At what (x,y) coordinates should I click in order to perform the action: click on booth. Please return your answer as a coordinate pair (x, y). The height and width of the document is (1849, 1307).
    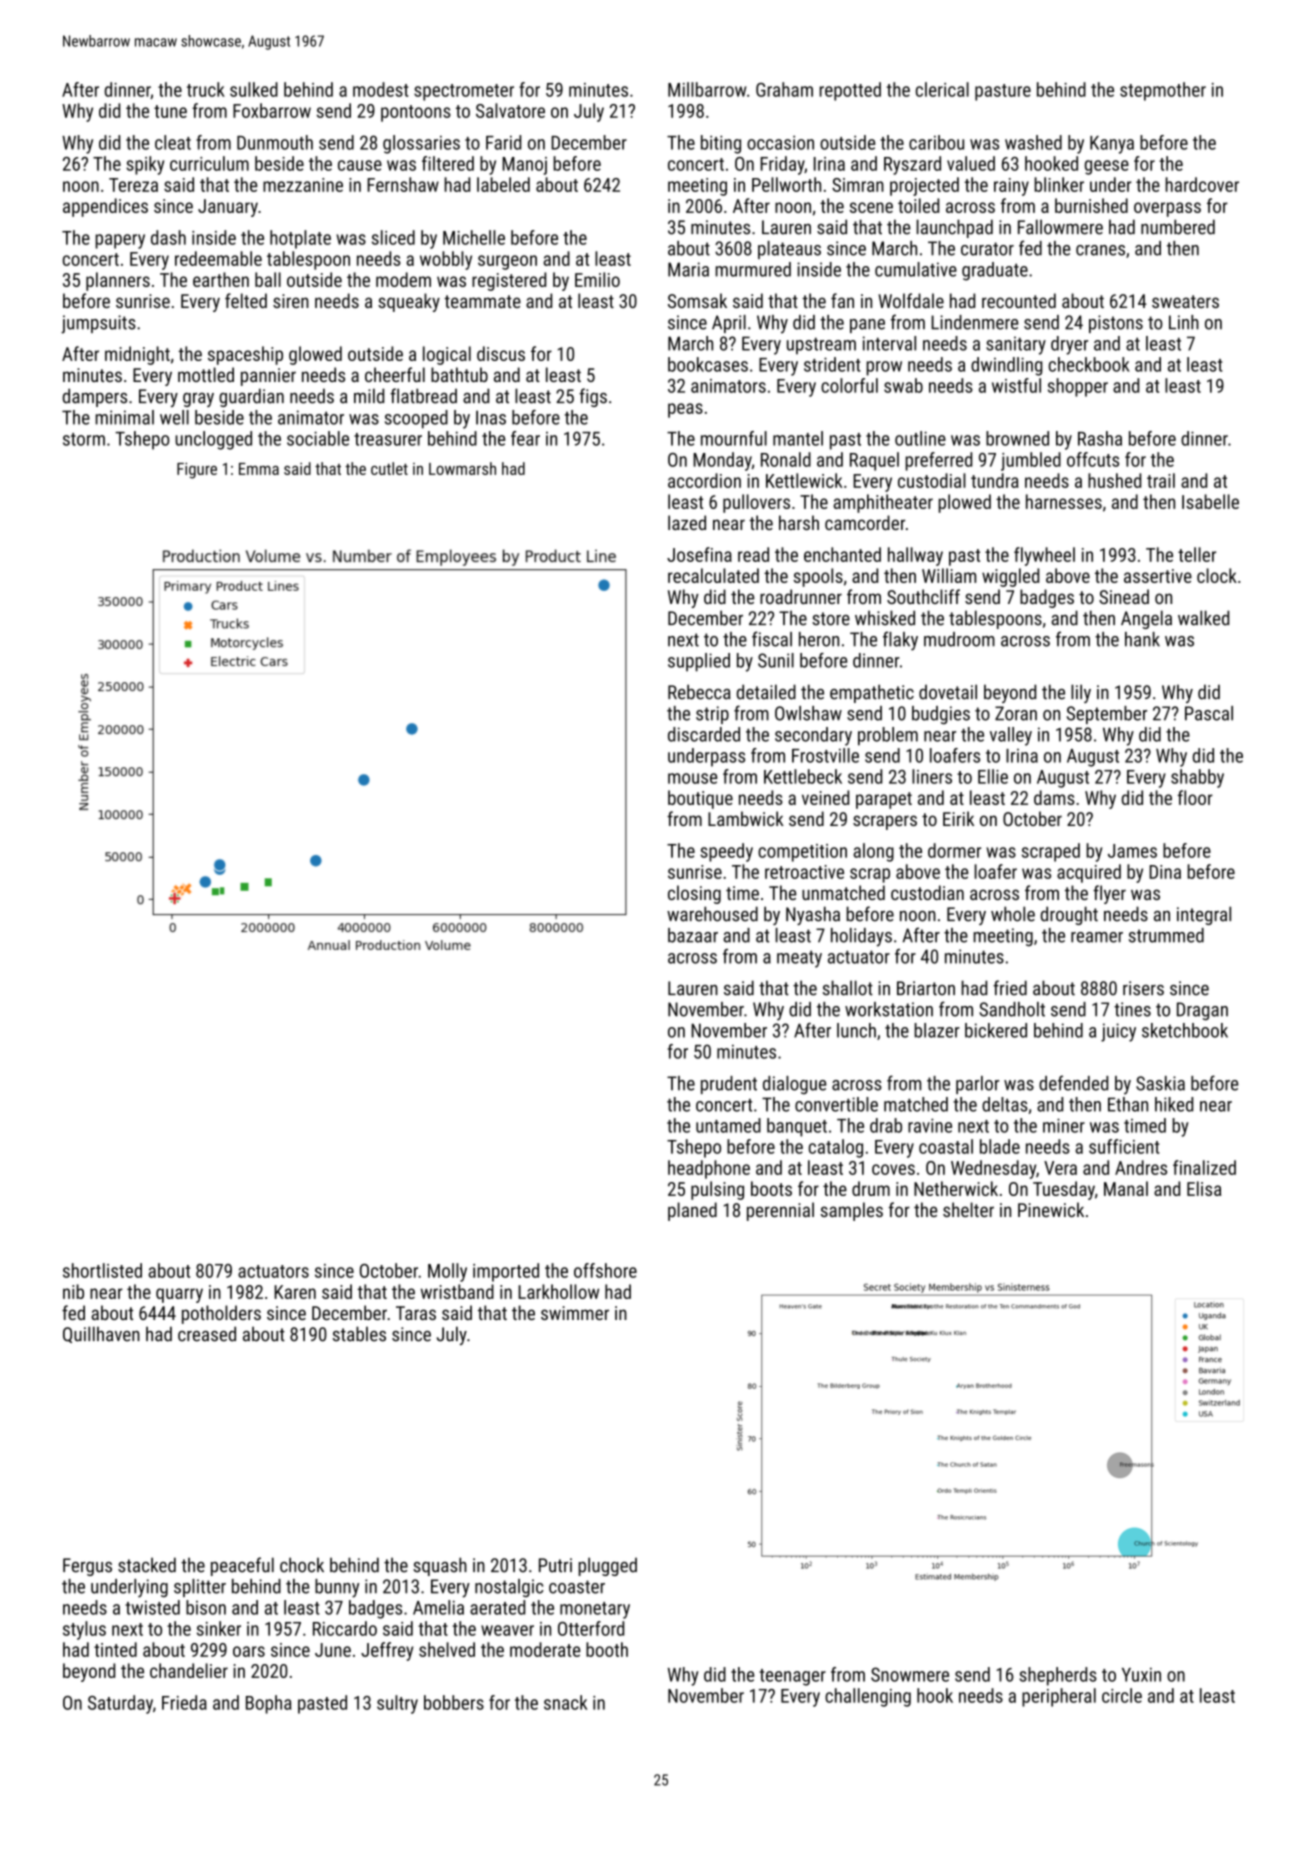
    Looking at the image, I should click on (607, 1649).
